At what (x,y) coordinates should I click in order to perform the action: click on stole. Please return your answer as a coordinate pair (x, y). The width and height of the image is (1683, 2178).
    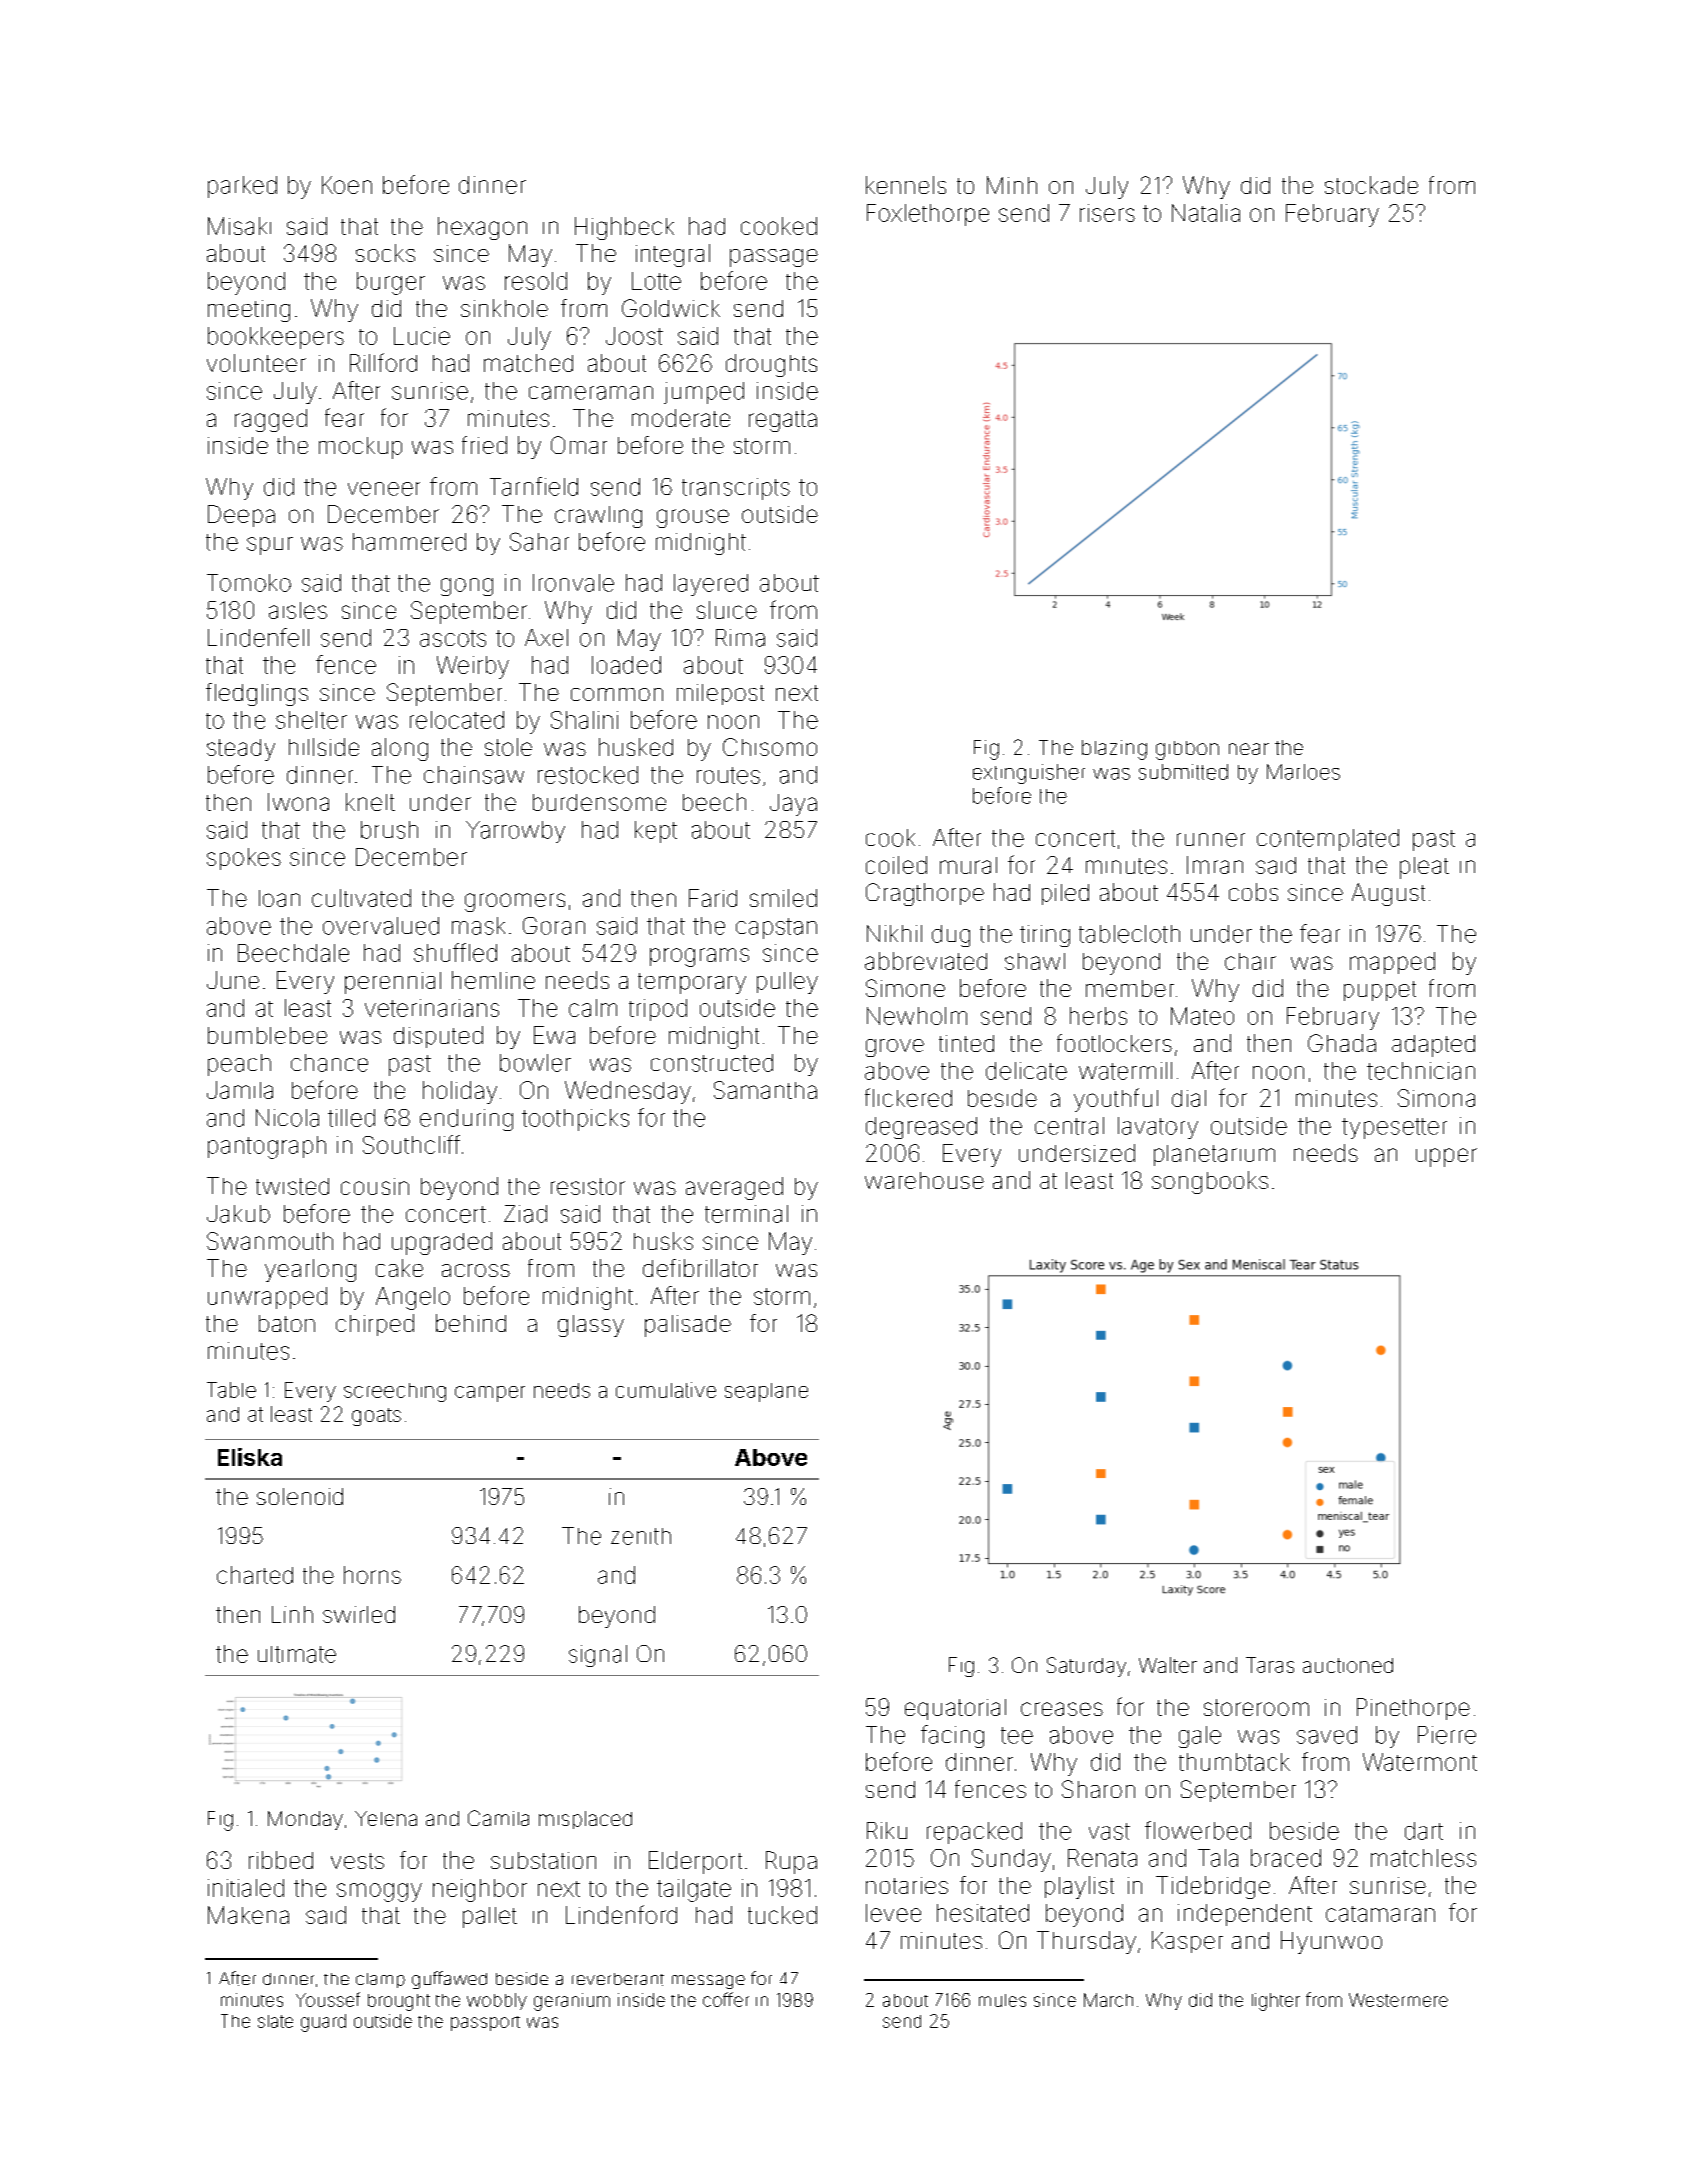
    Looking at the image, I should click on (508, 747).
